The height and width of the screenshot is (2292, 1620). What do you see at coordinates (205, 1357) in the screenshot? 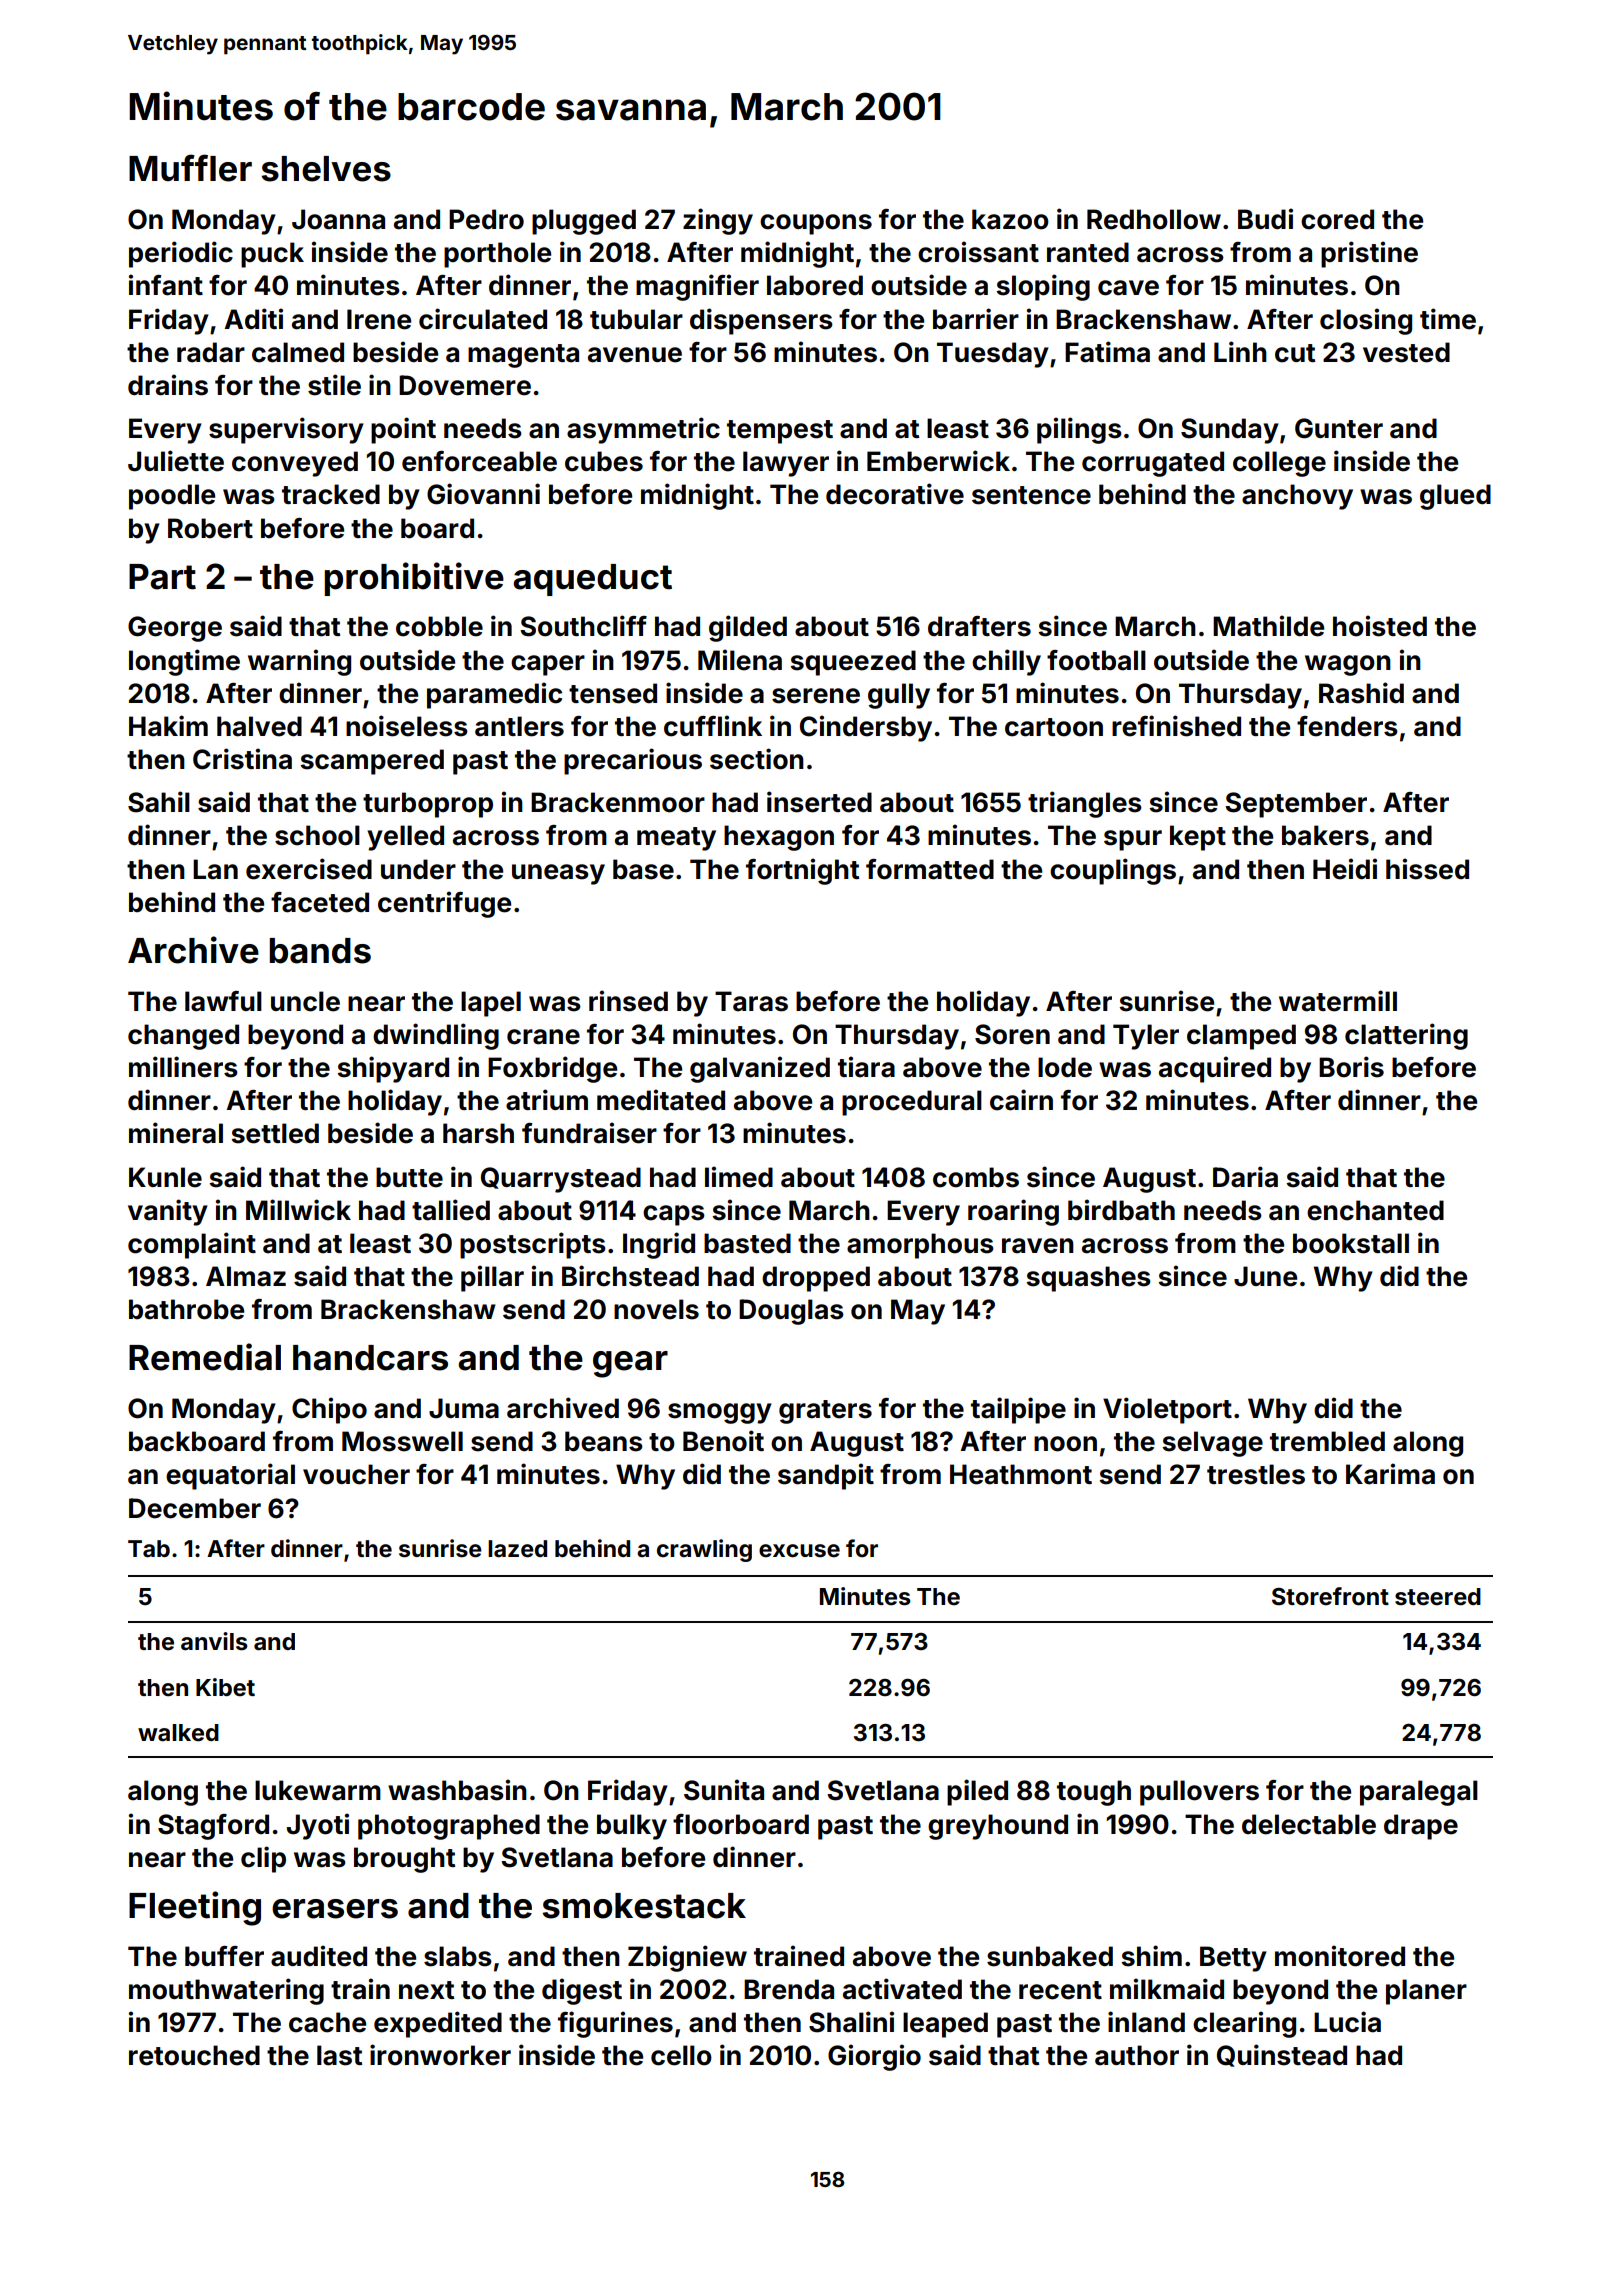
I see `Remedial` at bounding box center [205, 1357].
